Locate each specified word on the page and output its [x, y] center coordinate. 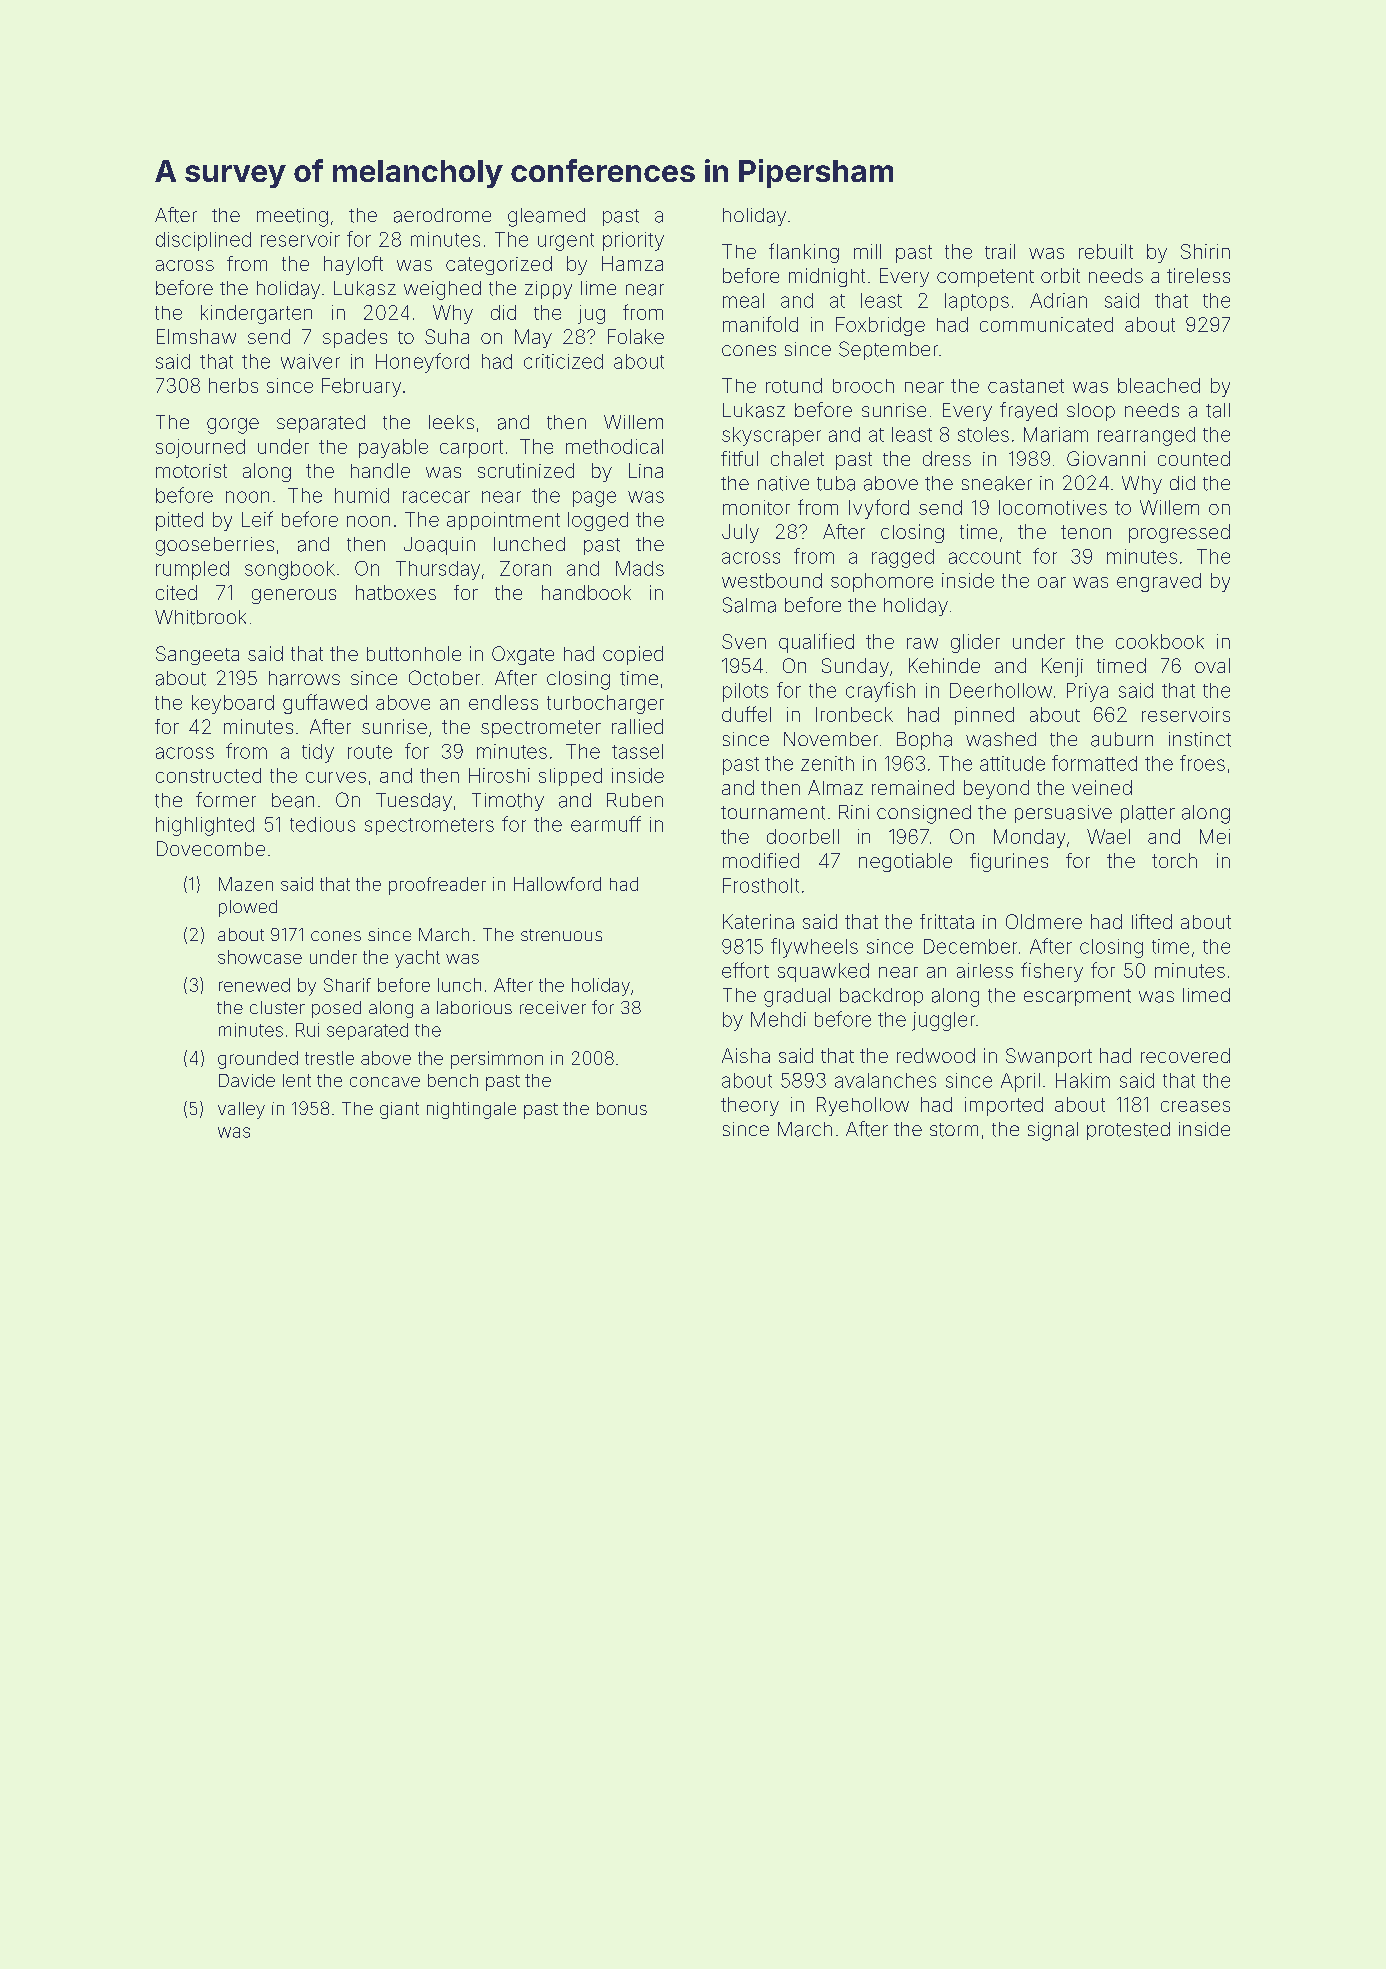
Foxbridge [880, 326]
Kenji [1062, 667]
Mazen [246, 884]
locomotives [1053, 507]
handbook [586, 592]
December [970, 946]
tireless [1198, 275]
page [594, 499]
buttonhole [414, 653]
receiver [553, 1007]
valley [241, 1110]
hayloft [353, 265]
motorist [191, 471]
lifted [1152, 921]
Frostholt [761, 885]
